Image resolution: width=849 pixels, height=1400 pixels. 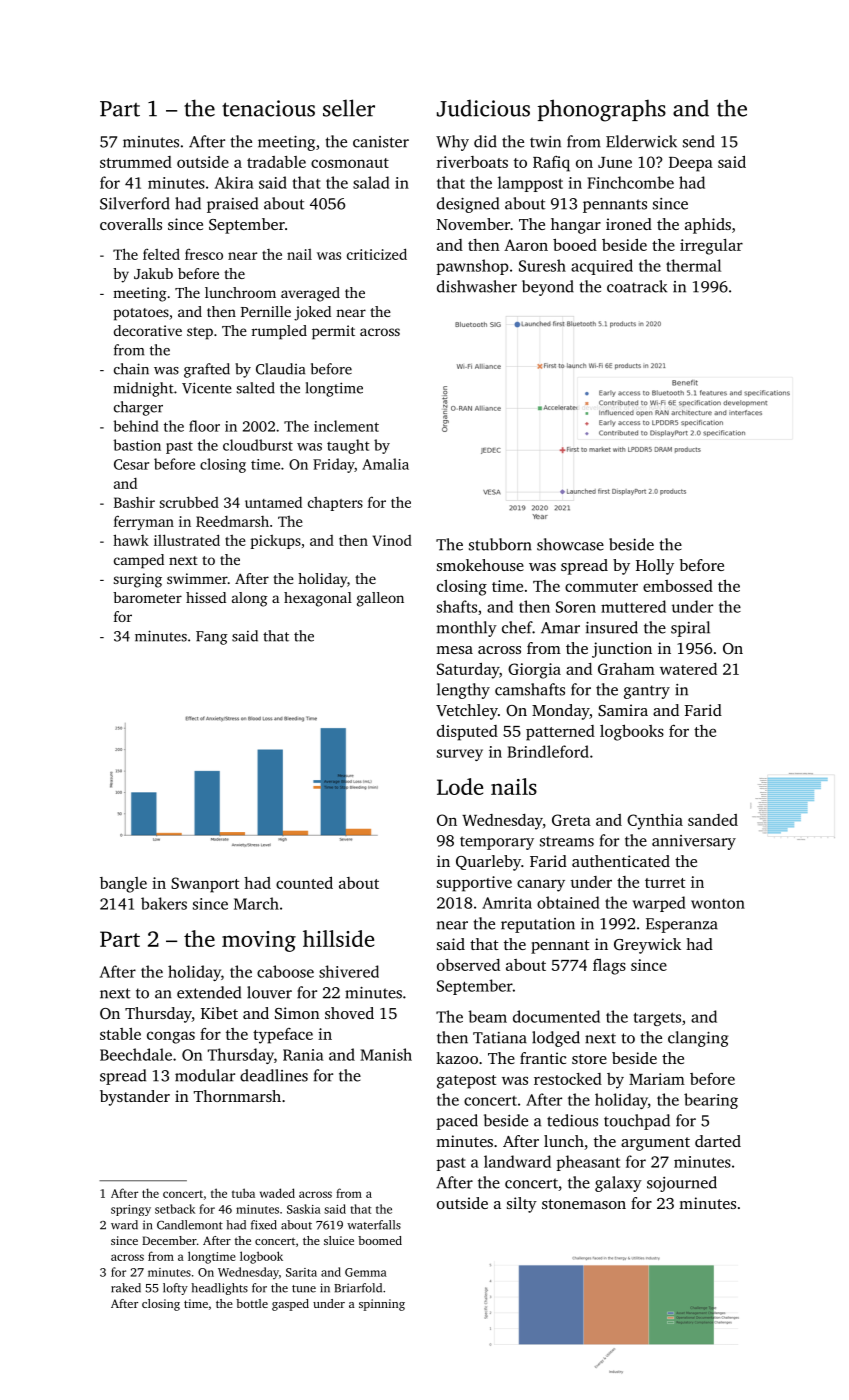 I want to click on galleon, so click(x=380, y=599).
